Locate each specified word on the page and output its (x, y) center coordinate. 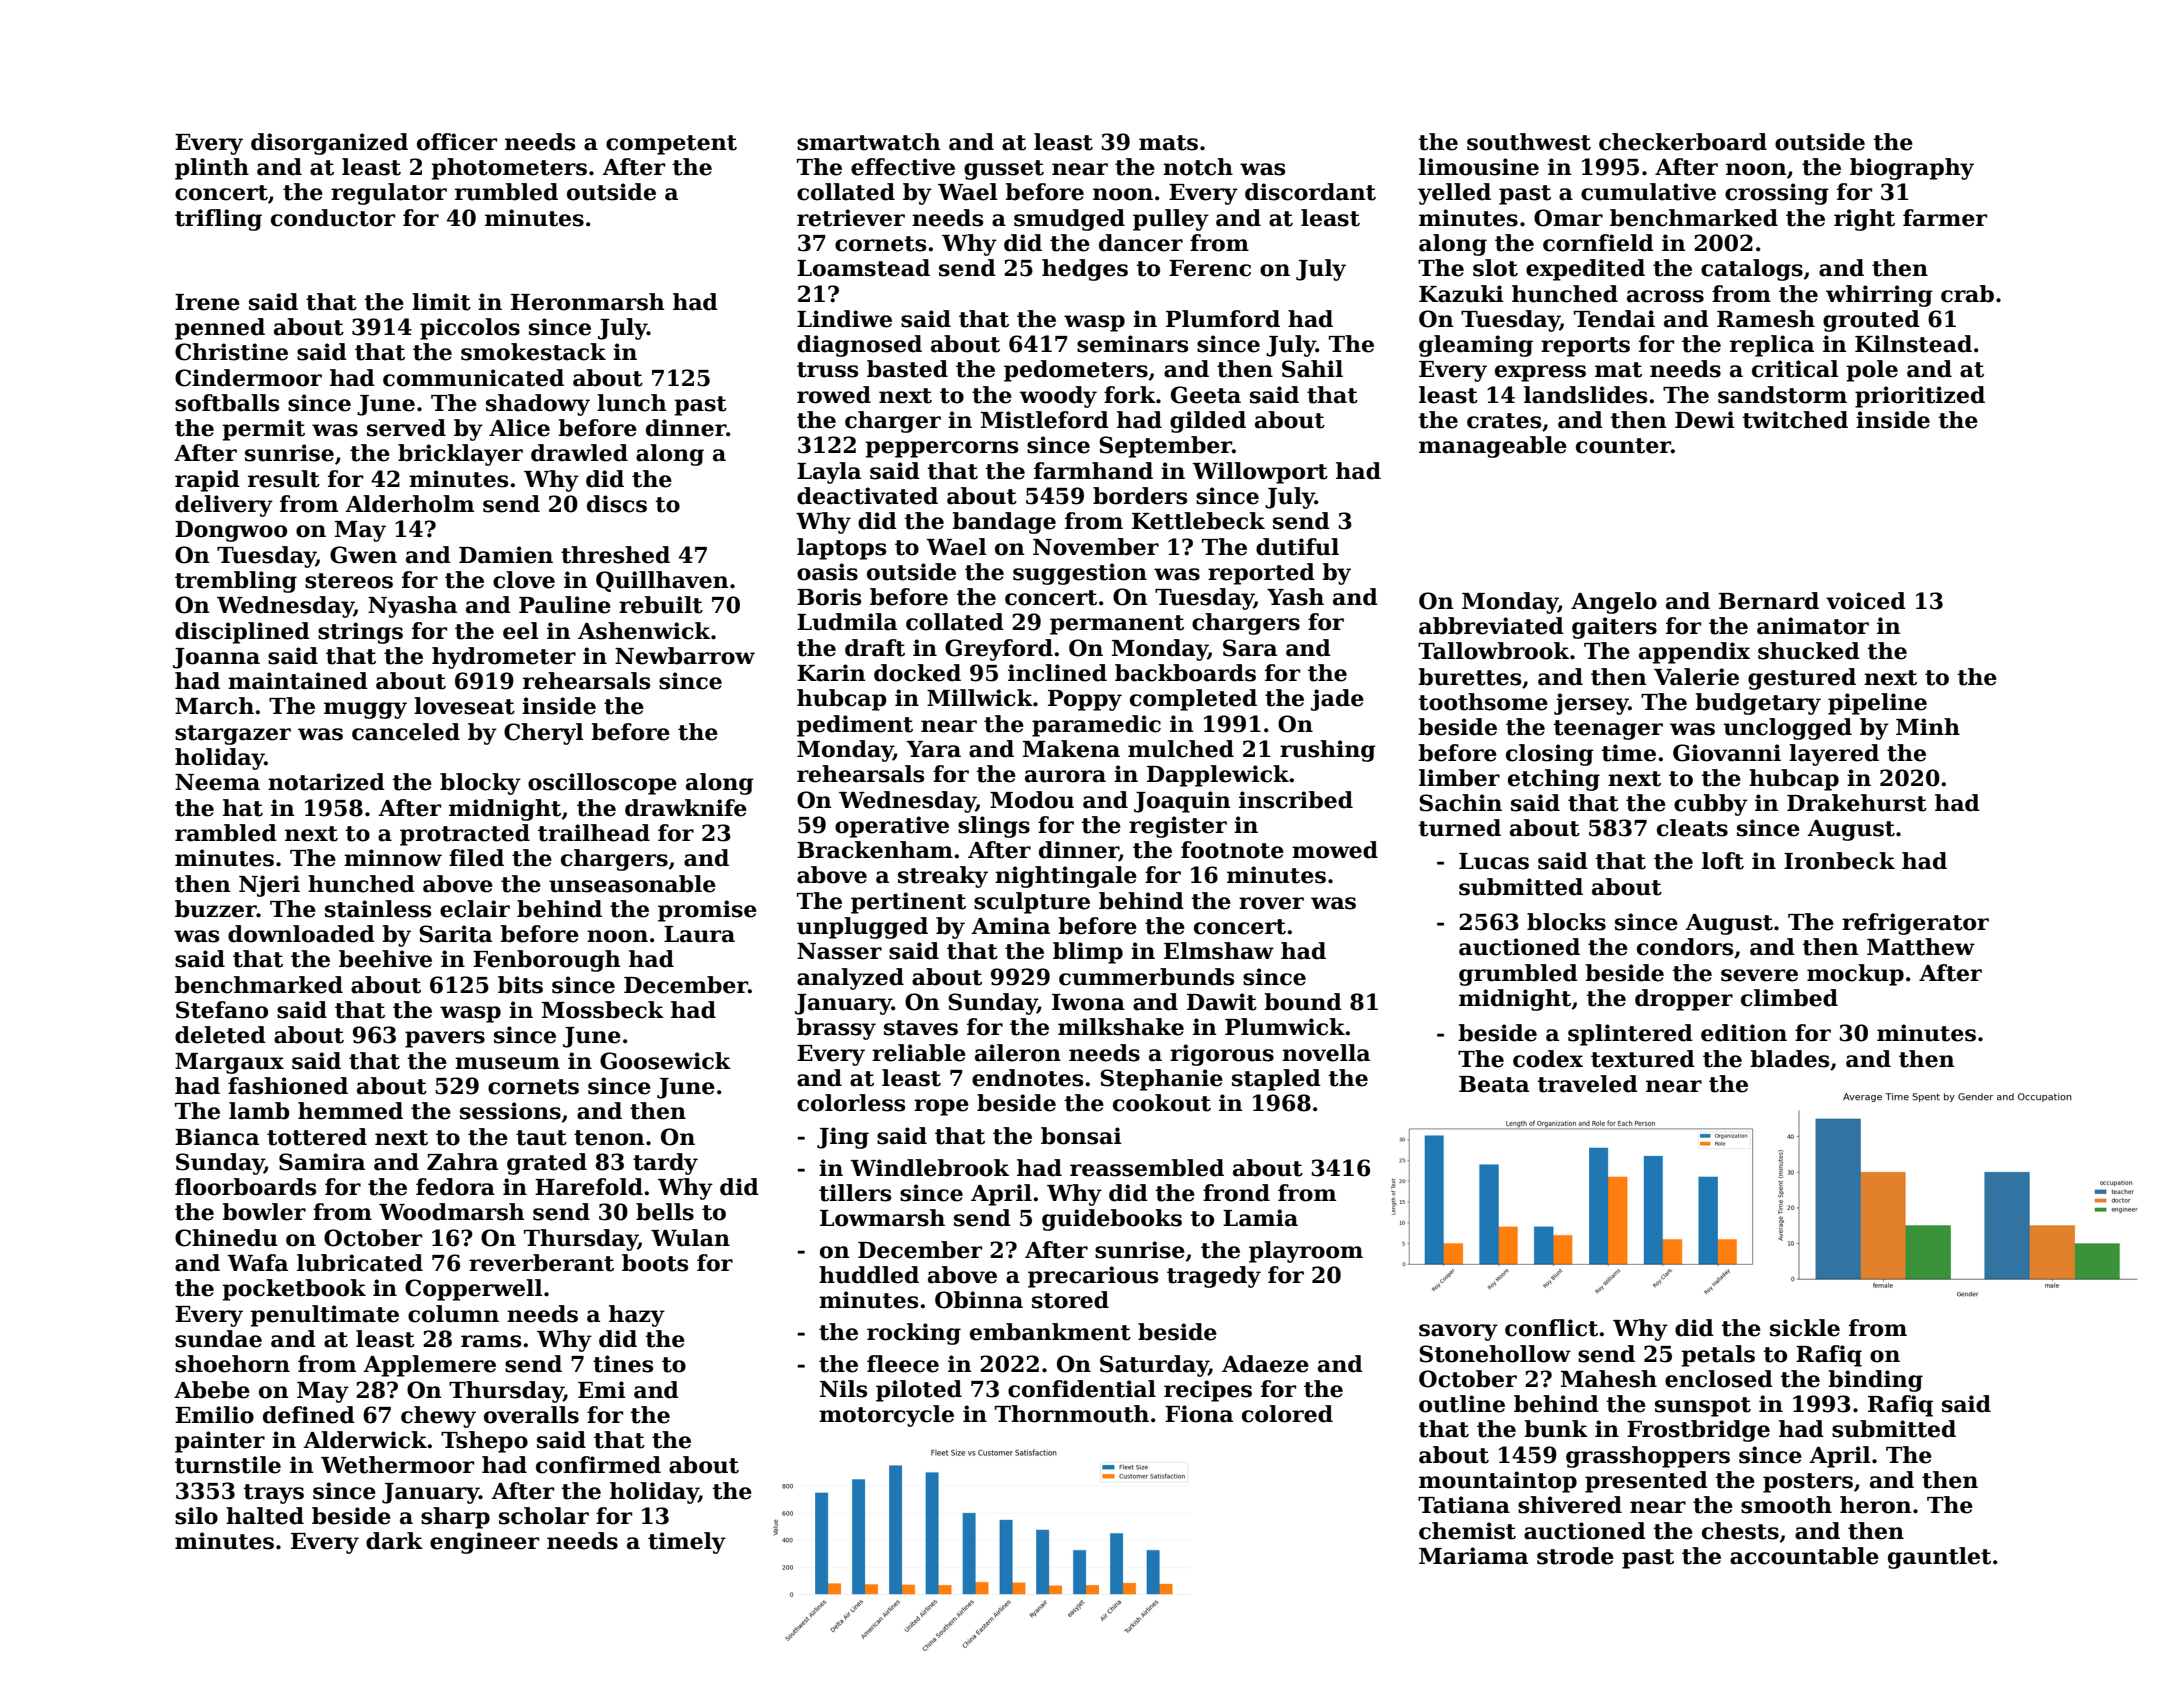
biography (1912, 169)
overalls (531, 1415)
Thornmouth (1072, 1414)
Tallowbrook (1493, 651)
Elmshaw (1219, 951)
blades (1789, 1059)
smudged (1069, 220)
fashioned (288, 1086)
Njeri (269, 886)
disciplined (242, 633)
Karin (831, 673)
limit (441, 302)
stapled (1276, 1080)
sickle (1805, 1328)
